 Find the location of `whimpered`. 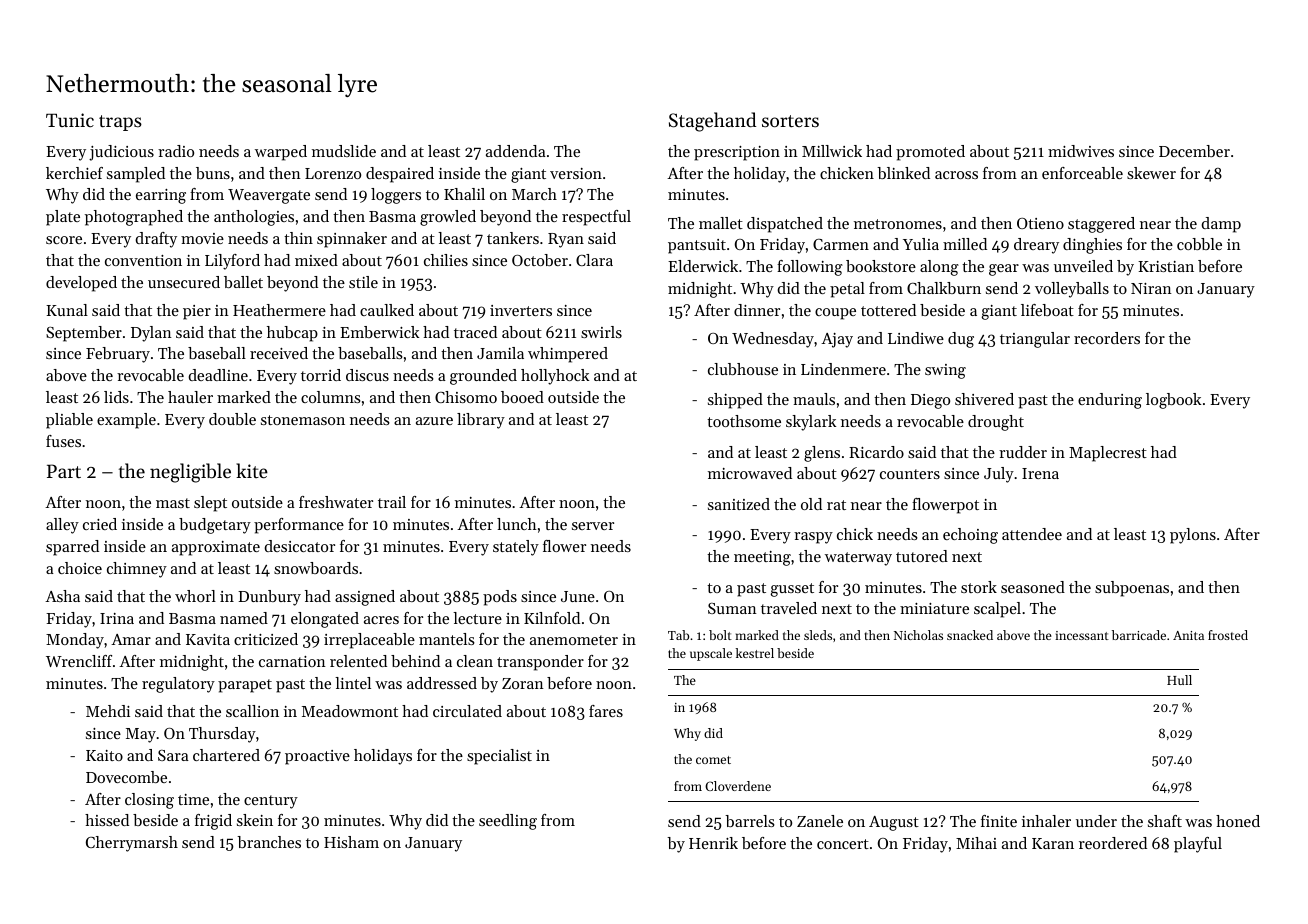

whimpered is located at coordinates (568, 355).
